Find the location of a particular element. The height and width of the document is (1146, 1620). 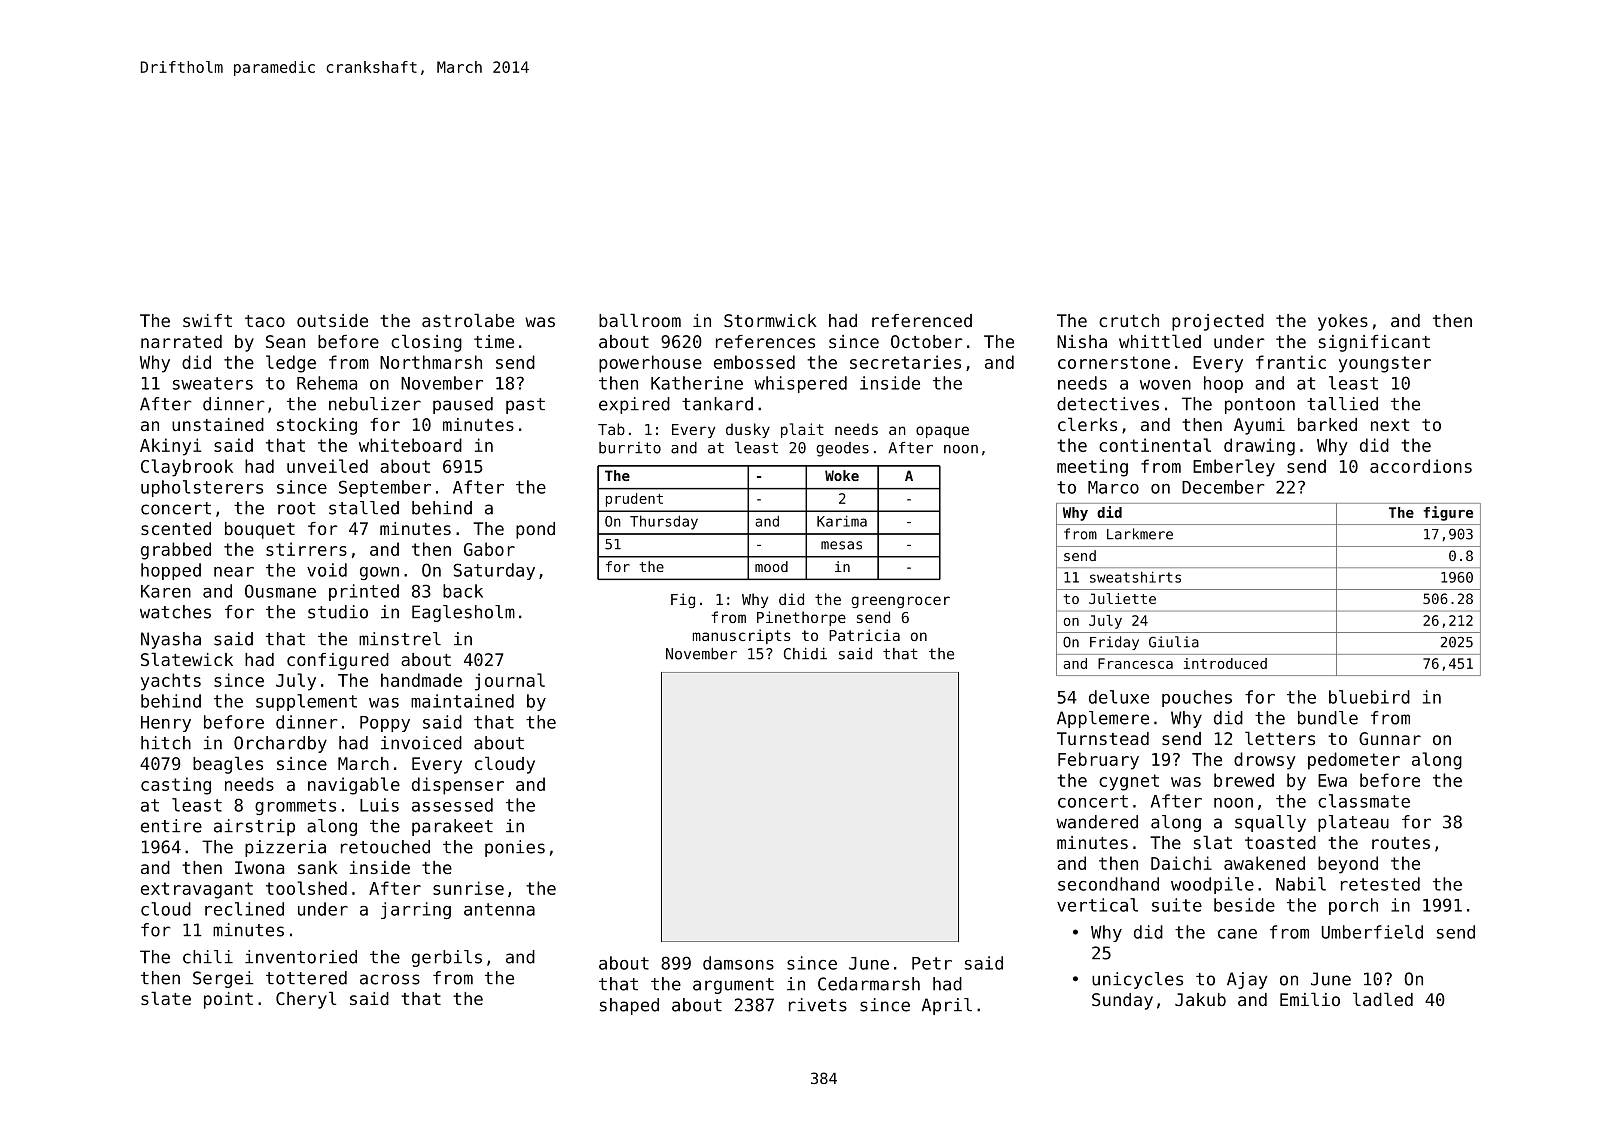

grommets is located at coordinates (295, 807).
